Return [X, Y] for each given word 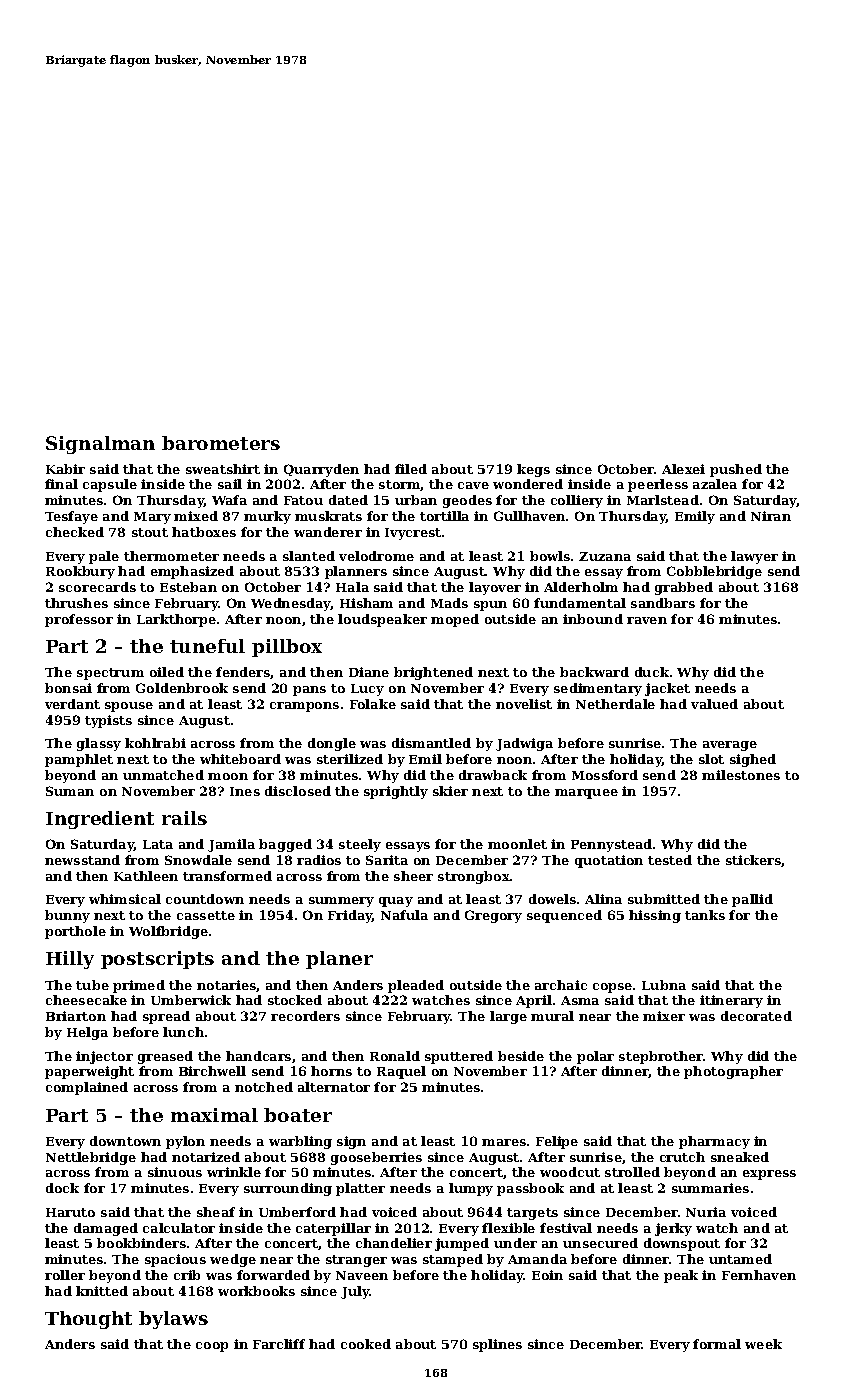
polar [595, 1057]
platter [360, 1189]
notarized [206, 1157]
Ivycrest [413, 534]
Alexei [683, 469]
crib [187, 1275]
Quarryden [321, 470]
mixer [664, 1016]
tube [92, 985]
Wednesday [291, 604]
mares [504, 1142]
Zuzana [605, 556]
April [534, 1001]
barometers [221, 443]
